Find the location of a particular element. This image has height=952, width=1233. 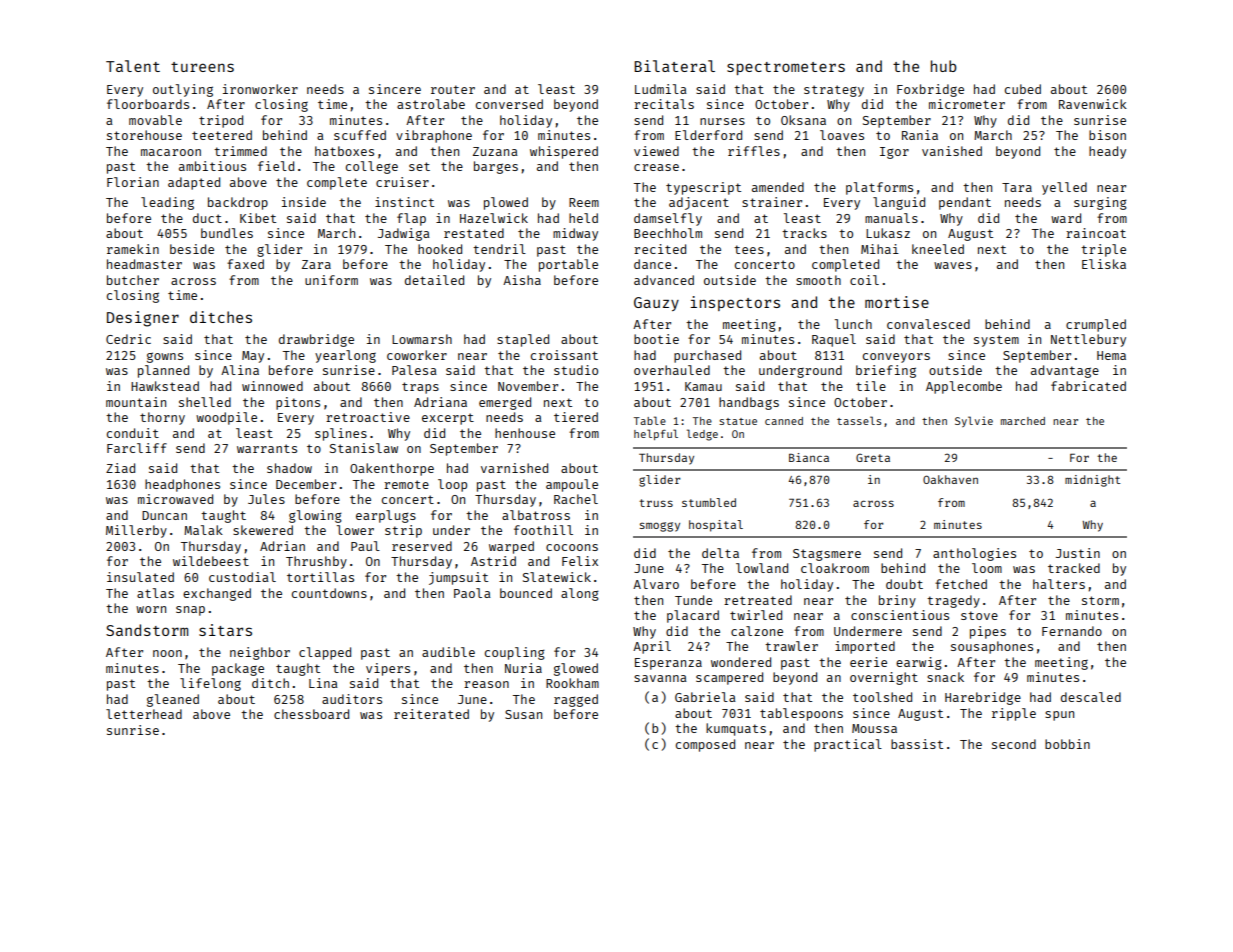

butcher is located at coordinates (133, 280).
